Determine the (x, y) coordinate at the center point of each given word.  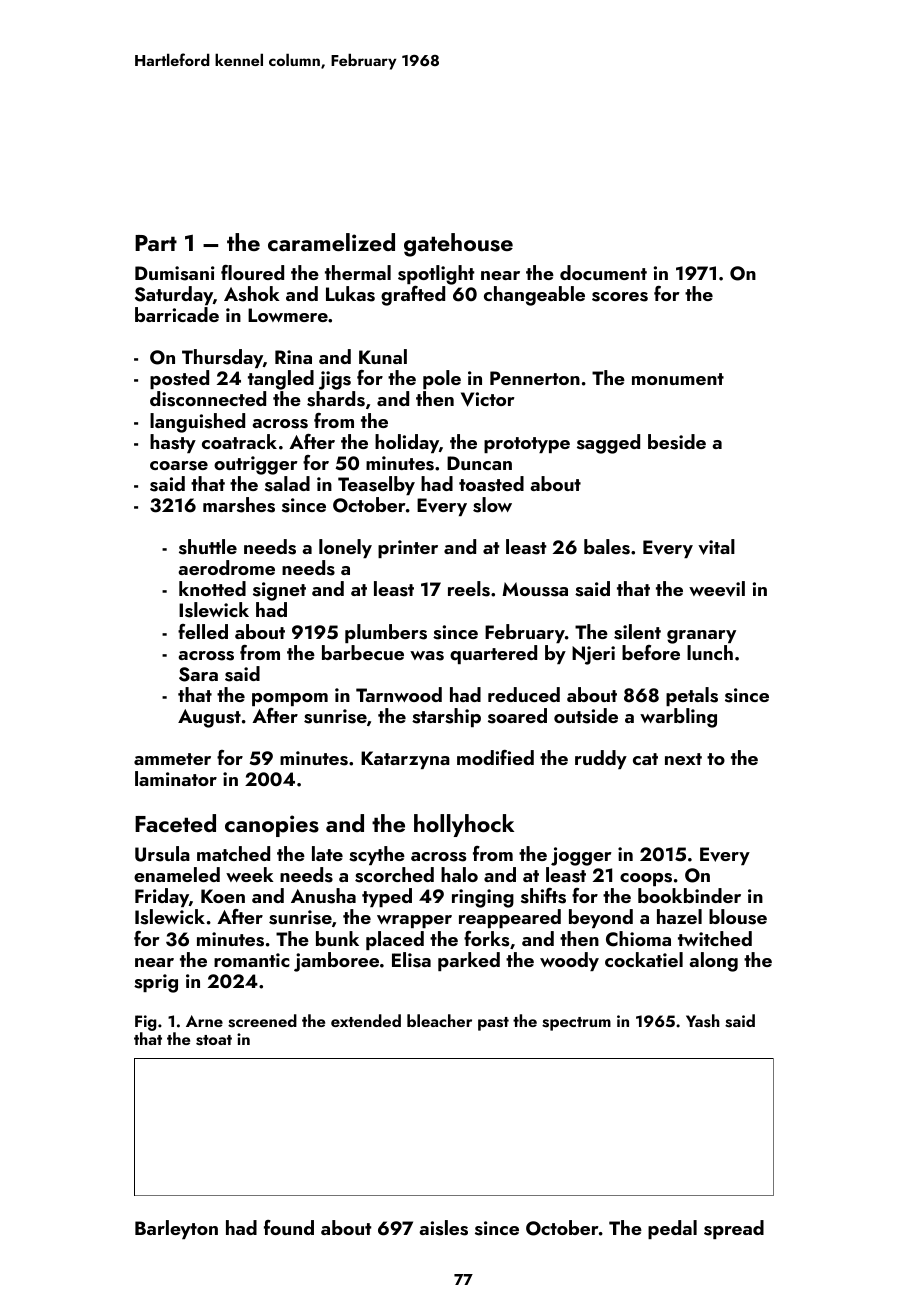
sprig (156, 983)
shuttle (208, 547)
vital (716, 547)
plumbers (386, 633)
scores (620, 297)
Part (156, 243)
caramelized (331, 242)
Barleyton (176, 1229)
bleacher (439, 1020)
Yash (703, 1021)
